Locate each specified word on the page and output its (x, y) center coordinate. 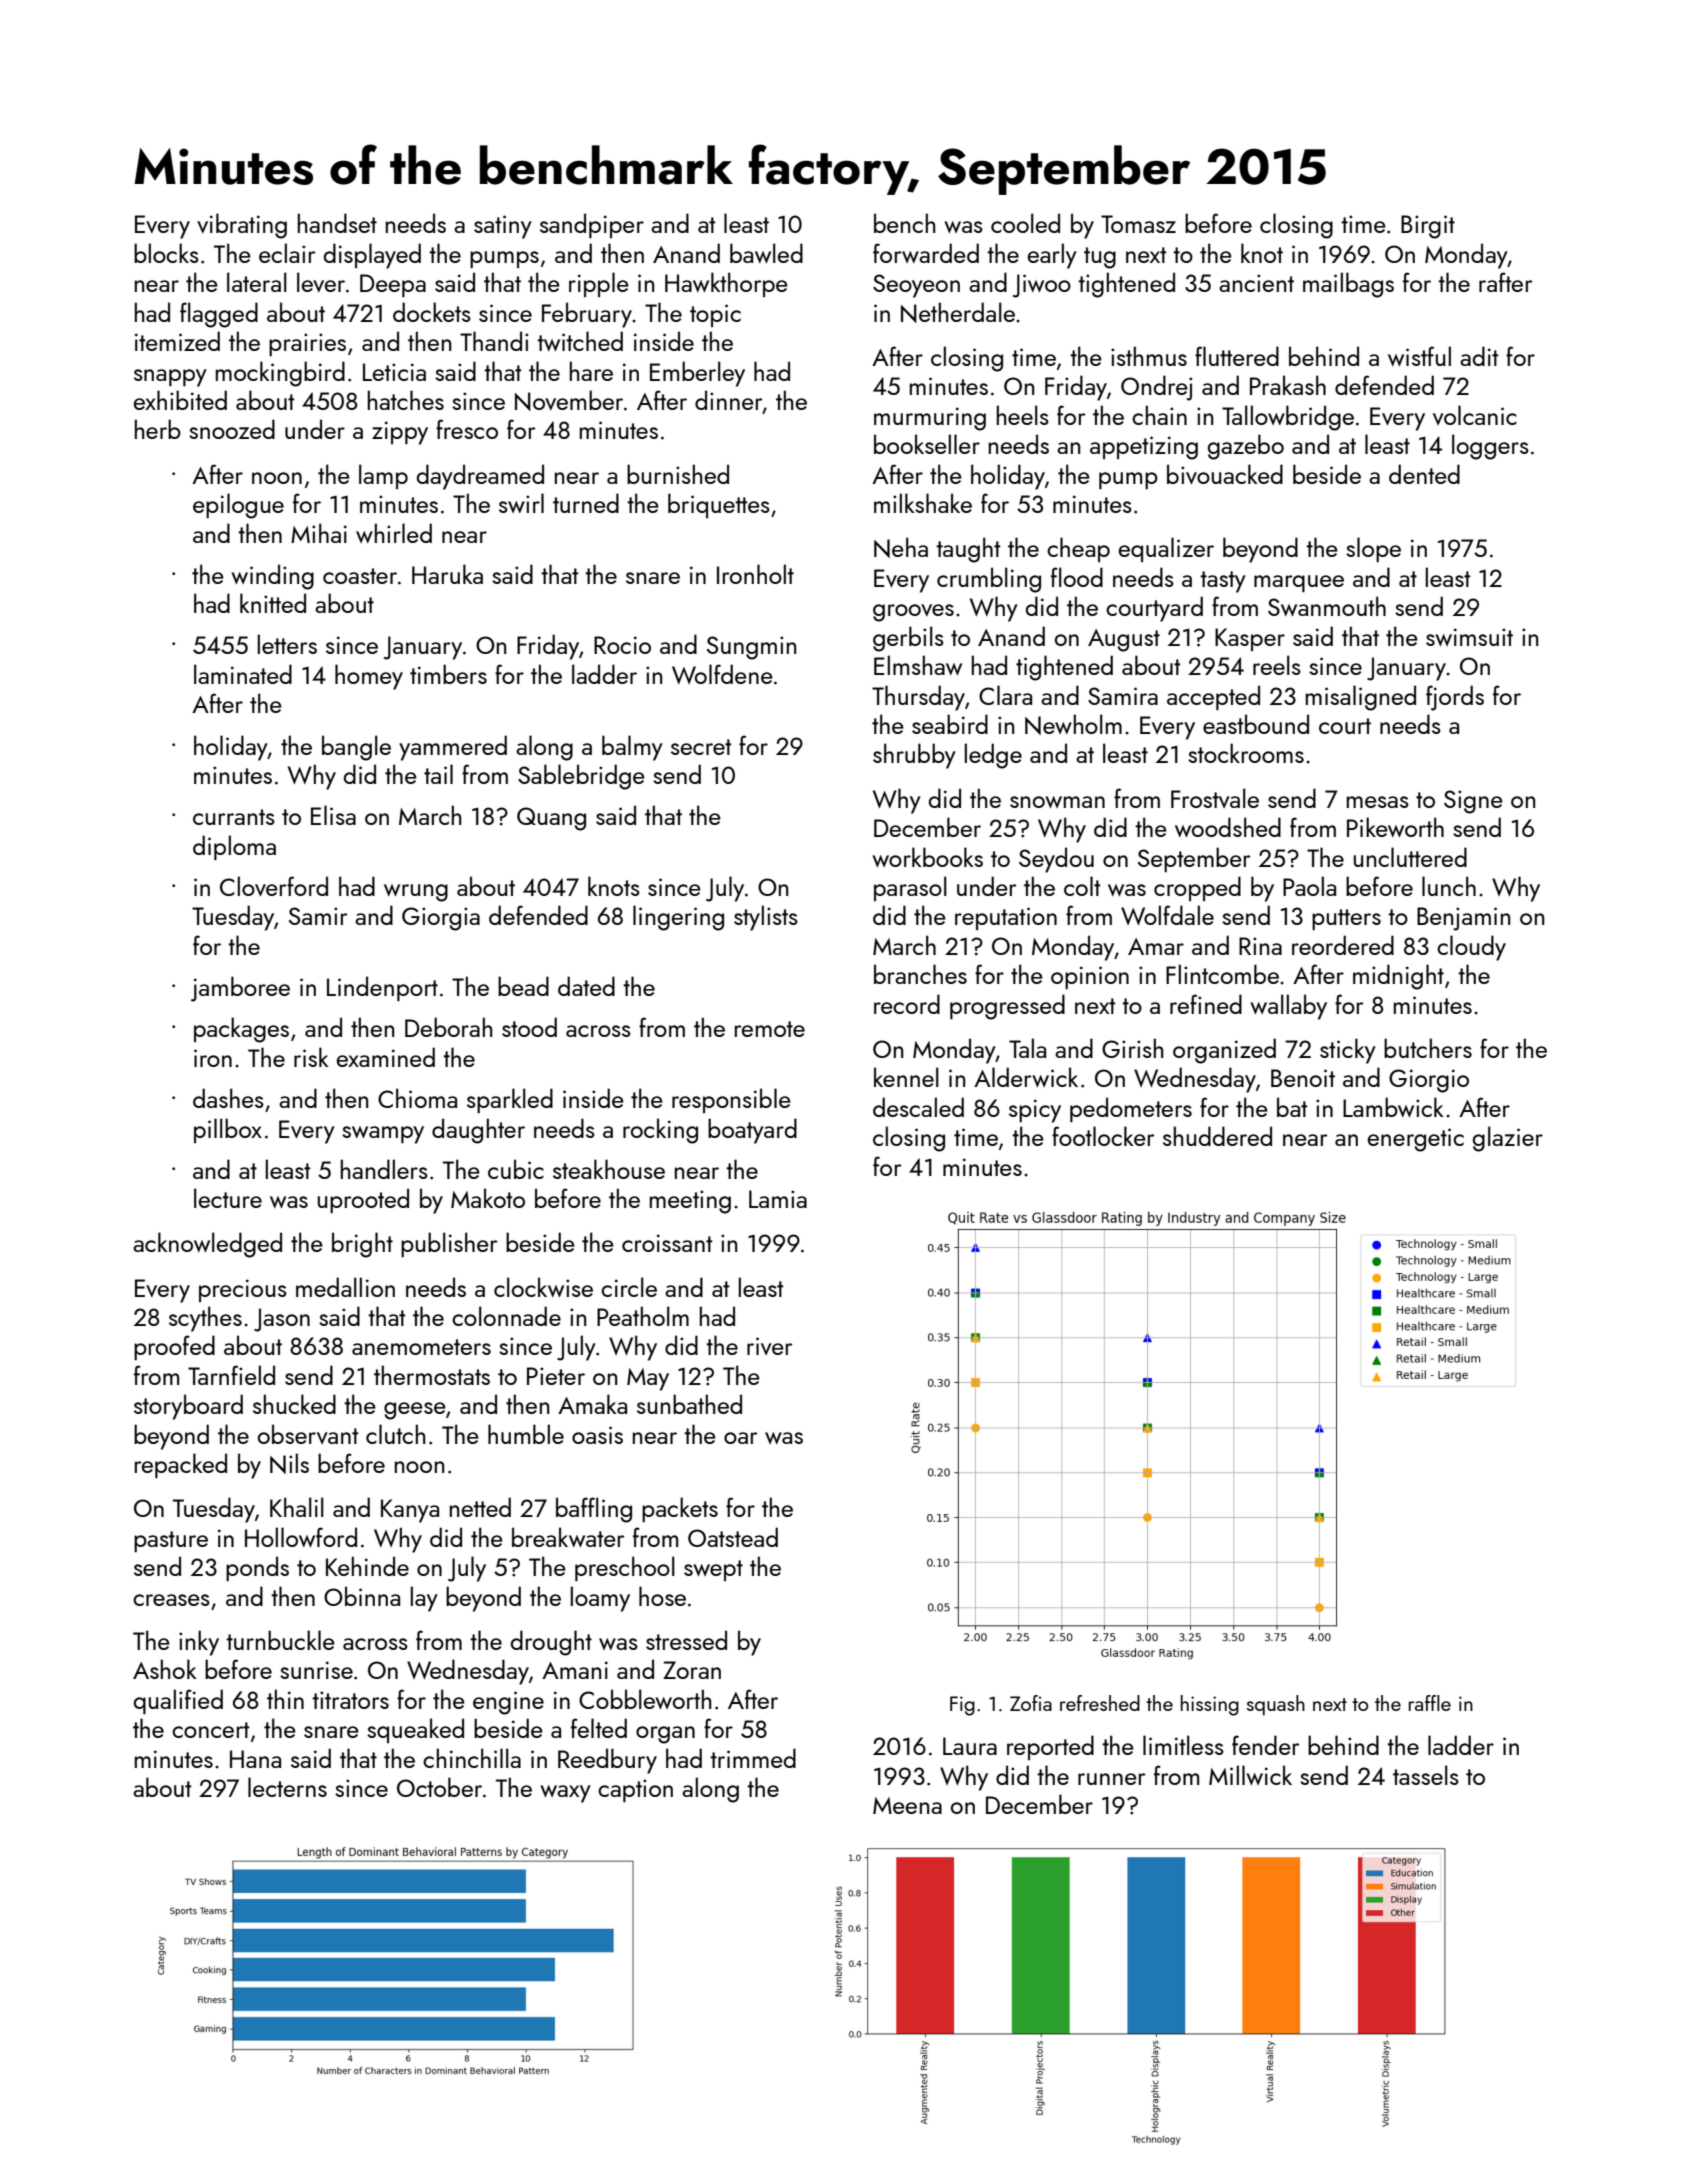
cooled (1025, 223)
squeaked (415, 1730)
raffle (1430, 1703)
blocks (166, 253)
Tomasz (1138, 224)
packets (680, 1509)
